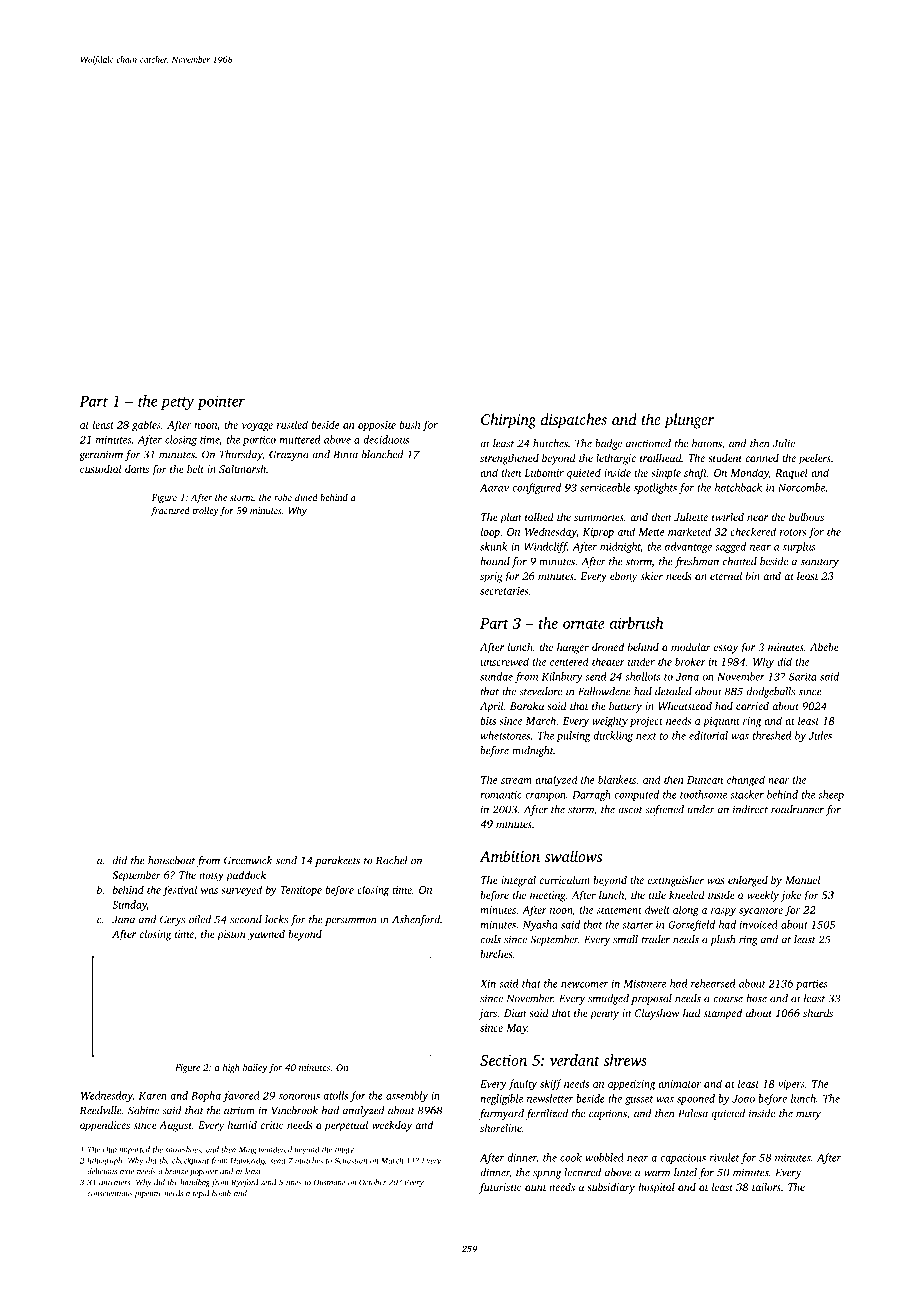 The width and height of the image is (924, 1308). Describe the element at coordinates (206, 1096) in the image. I see `Bopha` at that location.
